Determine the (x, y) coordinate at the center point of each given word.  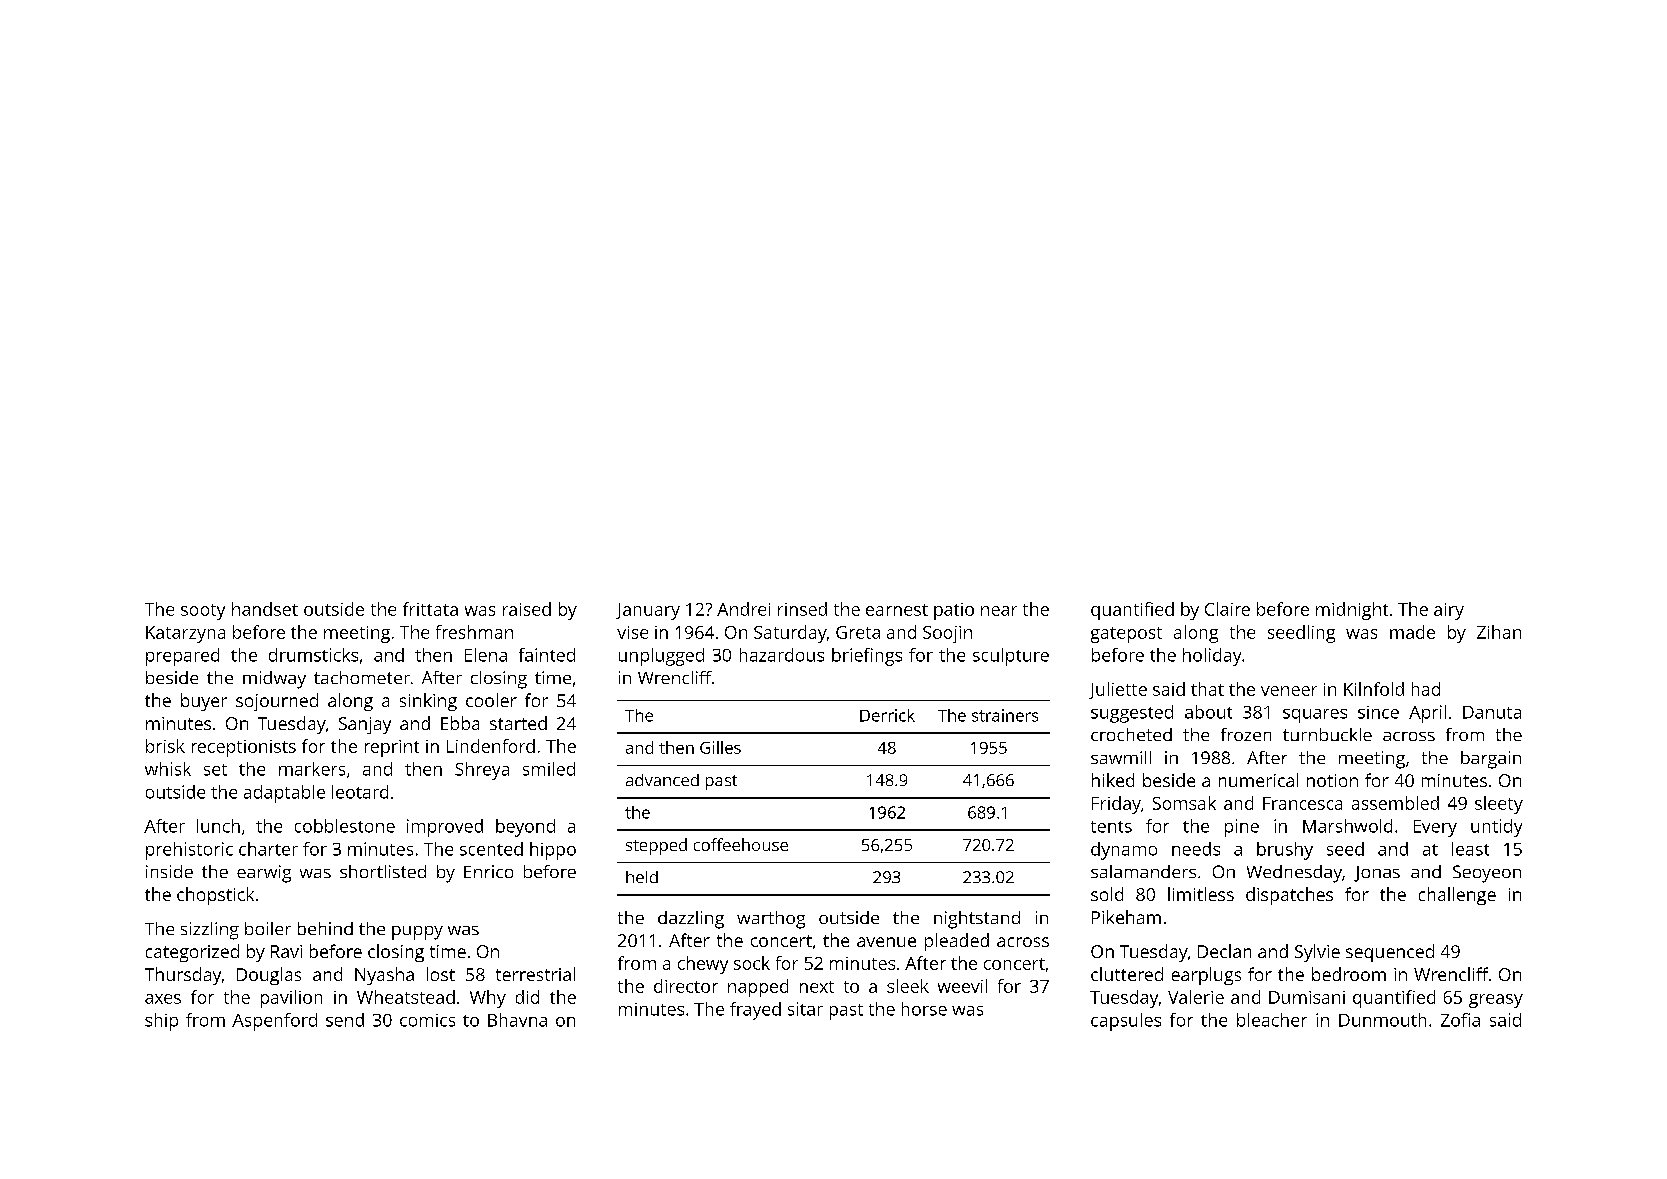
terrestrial (535, 974)
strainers (1005, 715)
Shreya (482, 771)
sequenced (1390, 953)
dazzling (691, 920)
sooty (203, 612)
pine (1242, 828)
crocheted (1131, 734)
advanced (662, 780)
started (518, 723)
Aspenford (274, 1022)
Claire (1227, 609)
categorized (192, 953)
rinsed (802, 609)
